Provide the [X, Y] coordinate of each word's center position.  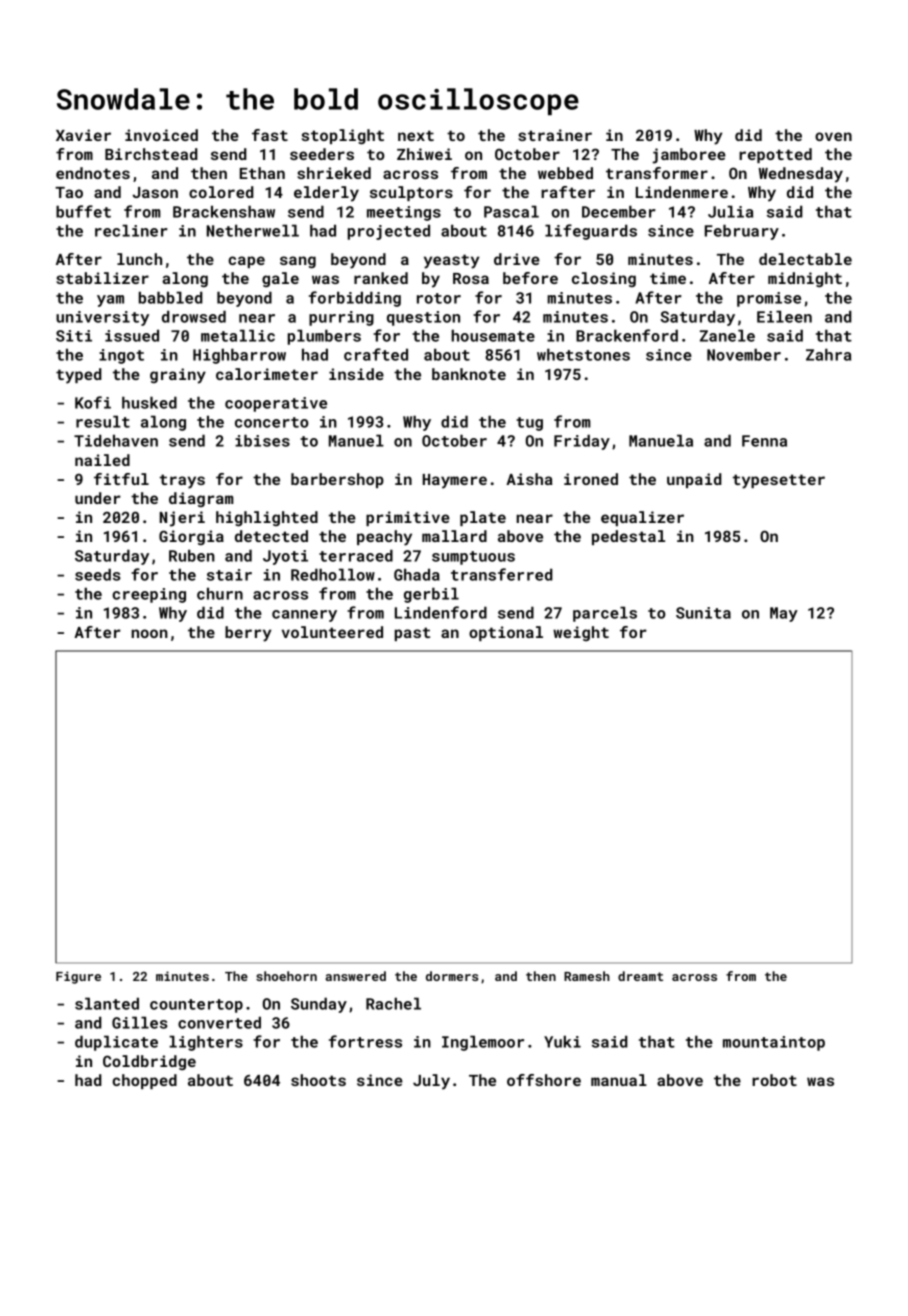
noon [149, 633]
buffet [83, 211]
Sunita [703, 613]
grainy [178, 376]
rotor [439, 298]
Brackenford [627, 335]
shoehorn [286, 976]
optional [506, 633]
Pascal [511, 211]
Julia [730, 211]
